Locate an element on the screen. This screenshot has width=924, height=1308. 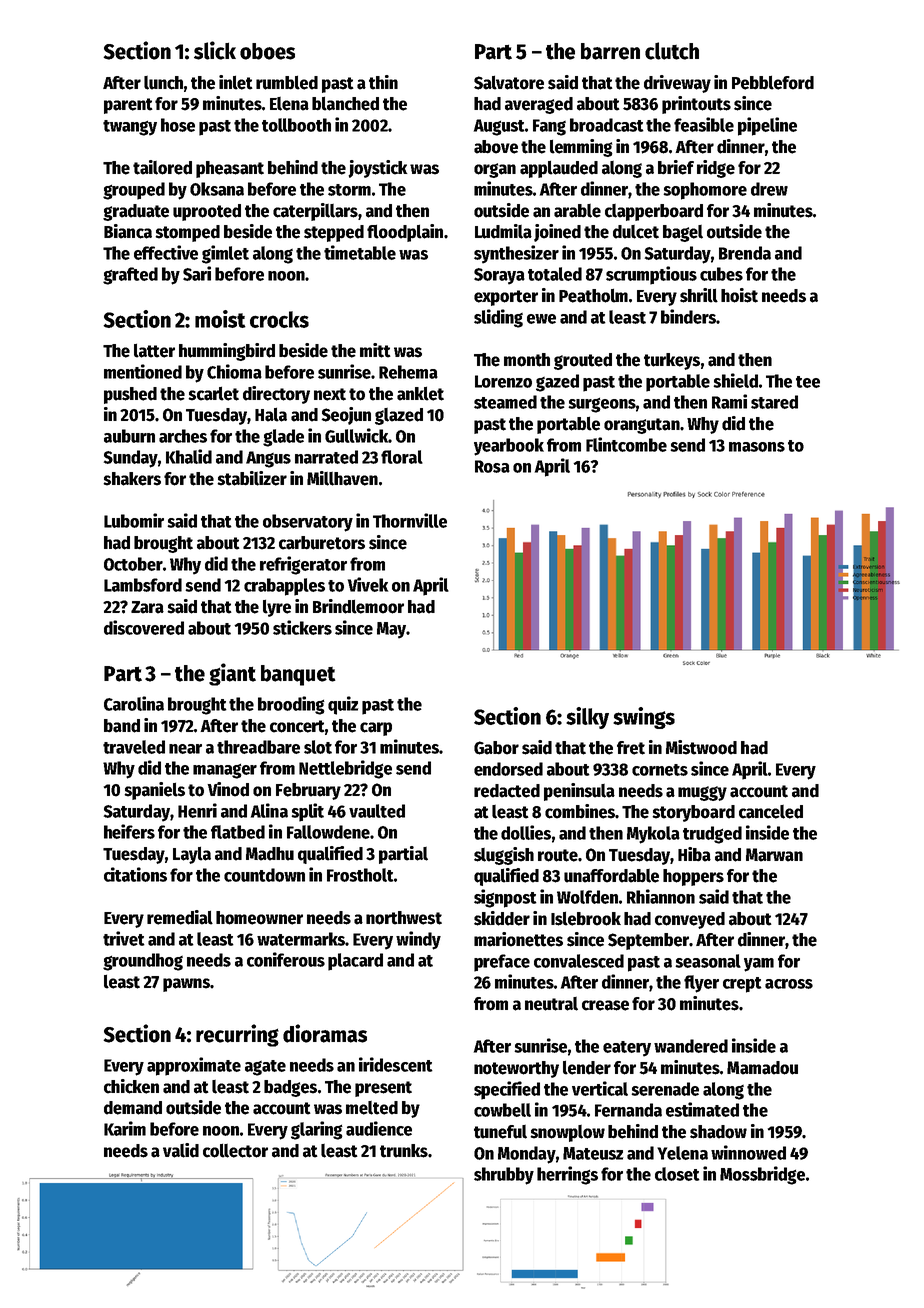
stickers is located at coordinates (302, 627).
